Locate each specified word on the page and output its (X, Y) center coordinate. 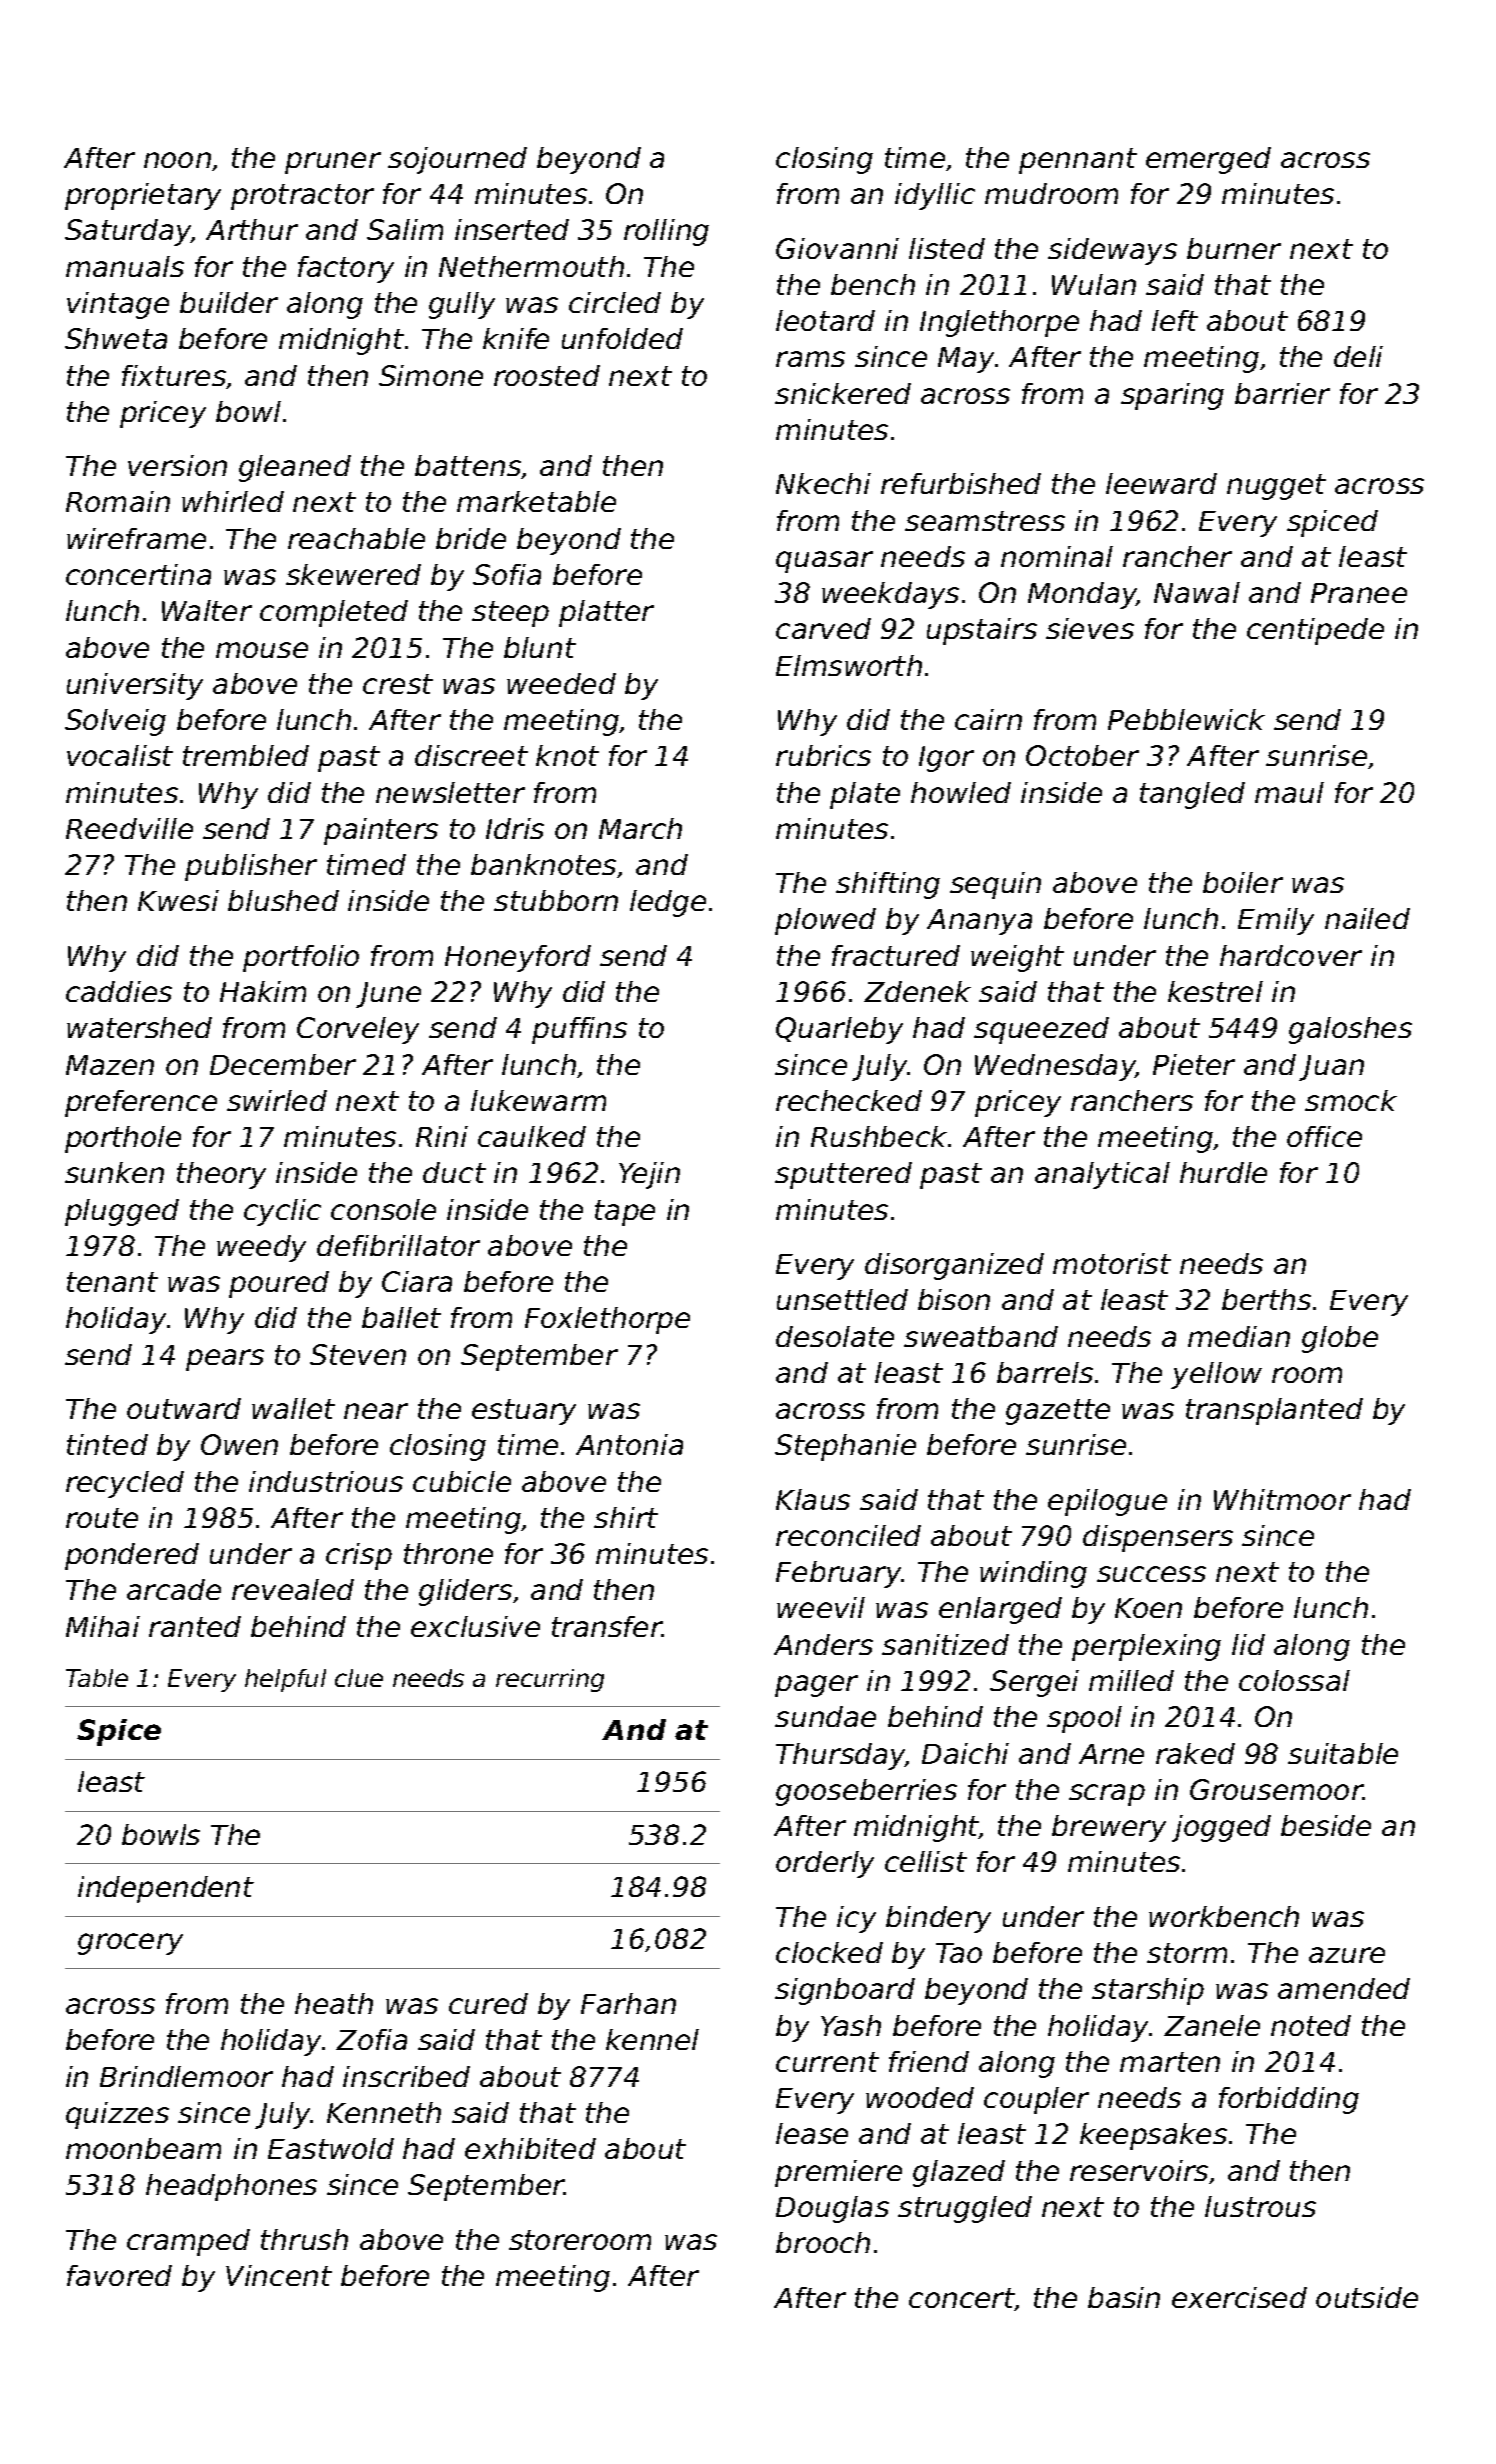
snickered (843, 393)
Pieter (1194, 1064)
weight (1017, 958)
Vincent (279, 2275)
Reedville (129, 828)
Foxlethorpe (607, 1320)
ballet (401, 1317)
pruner (333, 163)
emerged (1208, 160)
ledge (668, 903)
